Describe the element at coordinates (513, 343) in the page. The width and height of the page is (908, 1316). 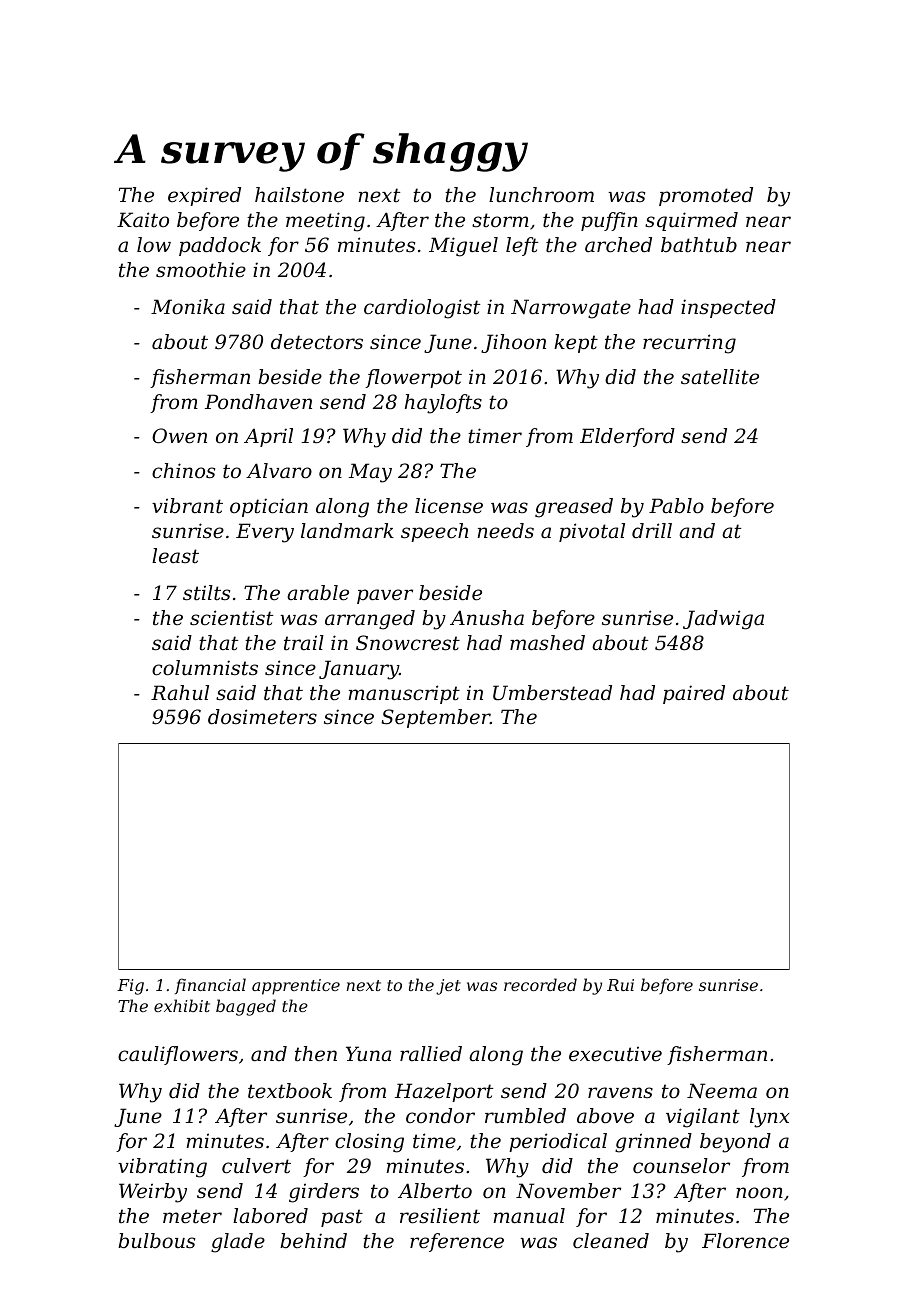
I see `Jihoon` at that location.
